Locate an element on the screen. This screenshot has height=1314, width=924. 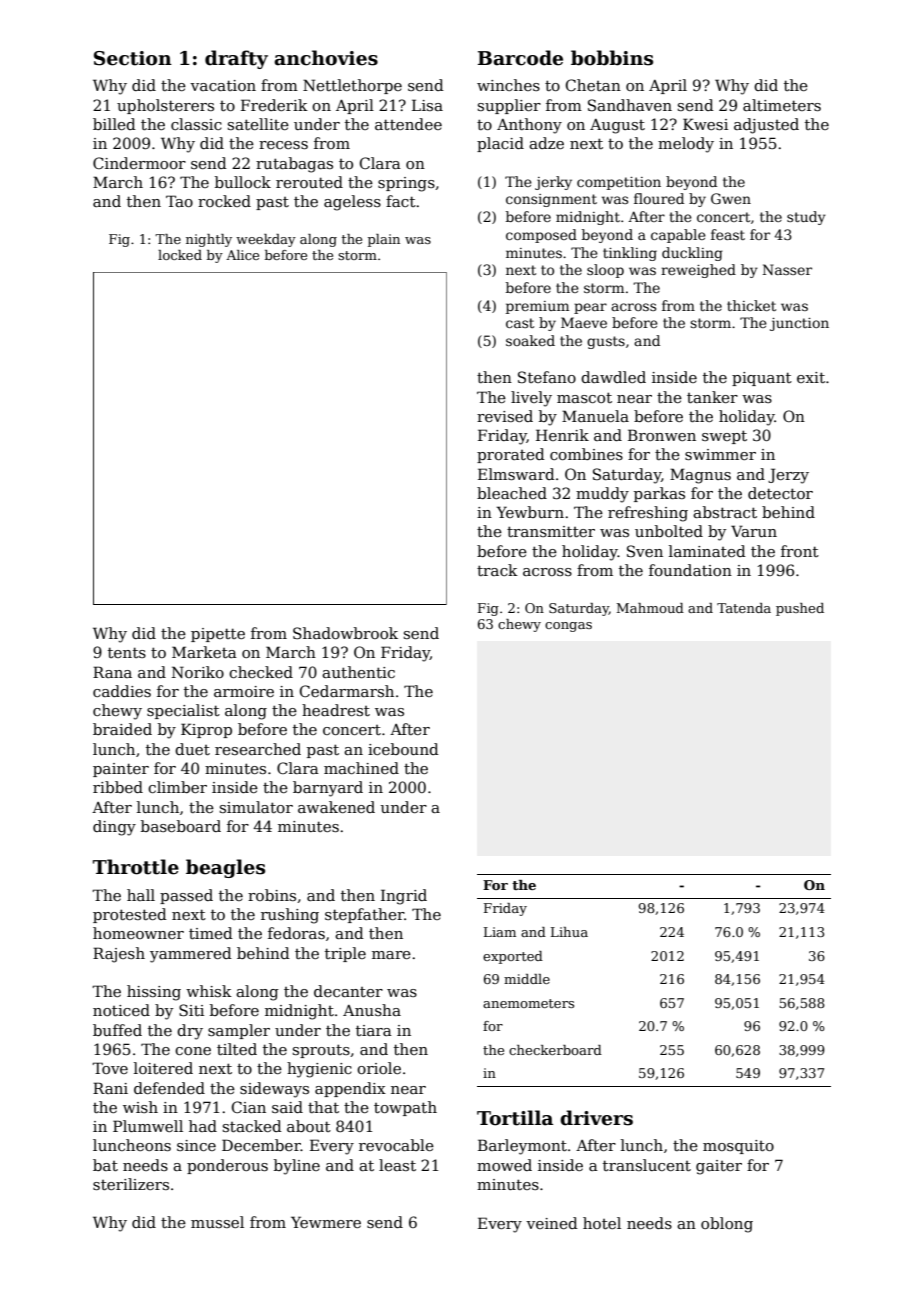
beagles is located at coordinates (225, 868).
